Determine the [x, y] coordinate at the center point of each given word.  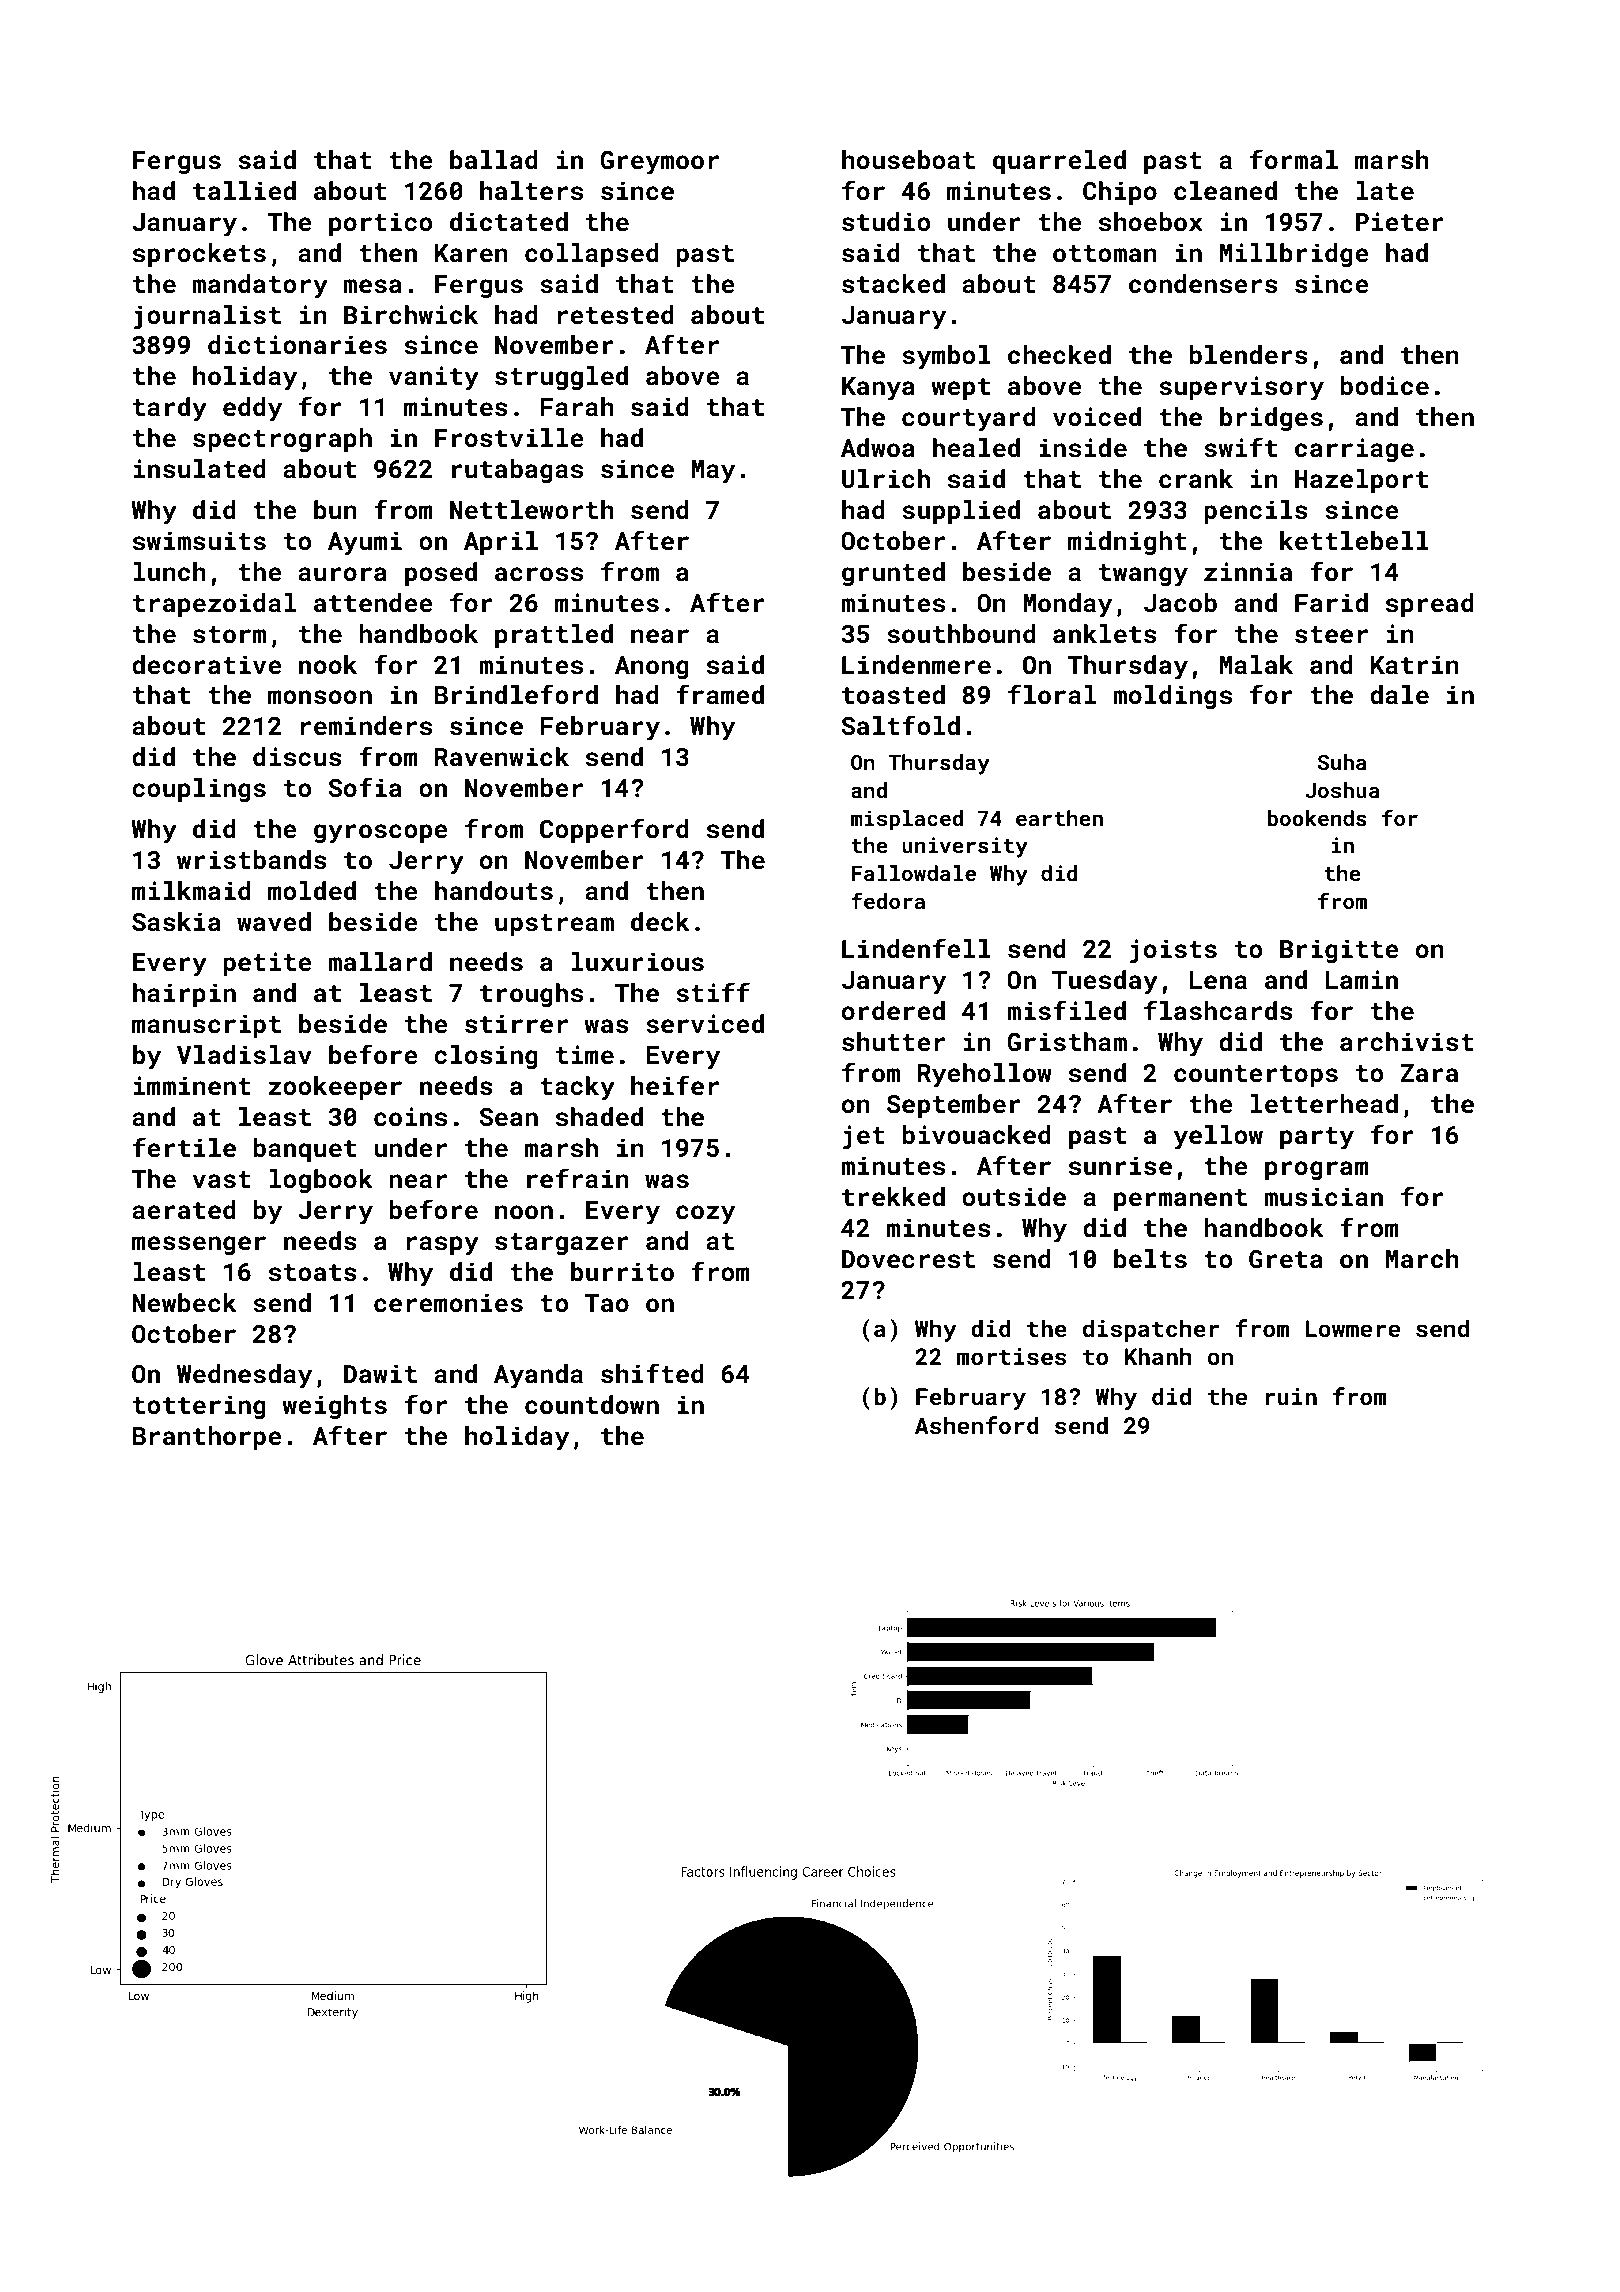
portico [380, 224]
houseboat [908, 160]
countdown [592, 1405]
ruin [1291, 1396]
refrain [578, 1178]
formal [1294, 159]
